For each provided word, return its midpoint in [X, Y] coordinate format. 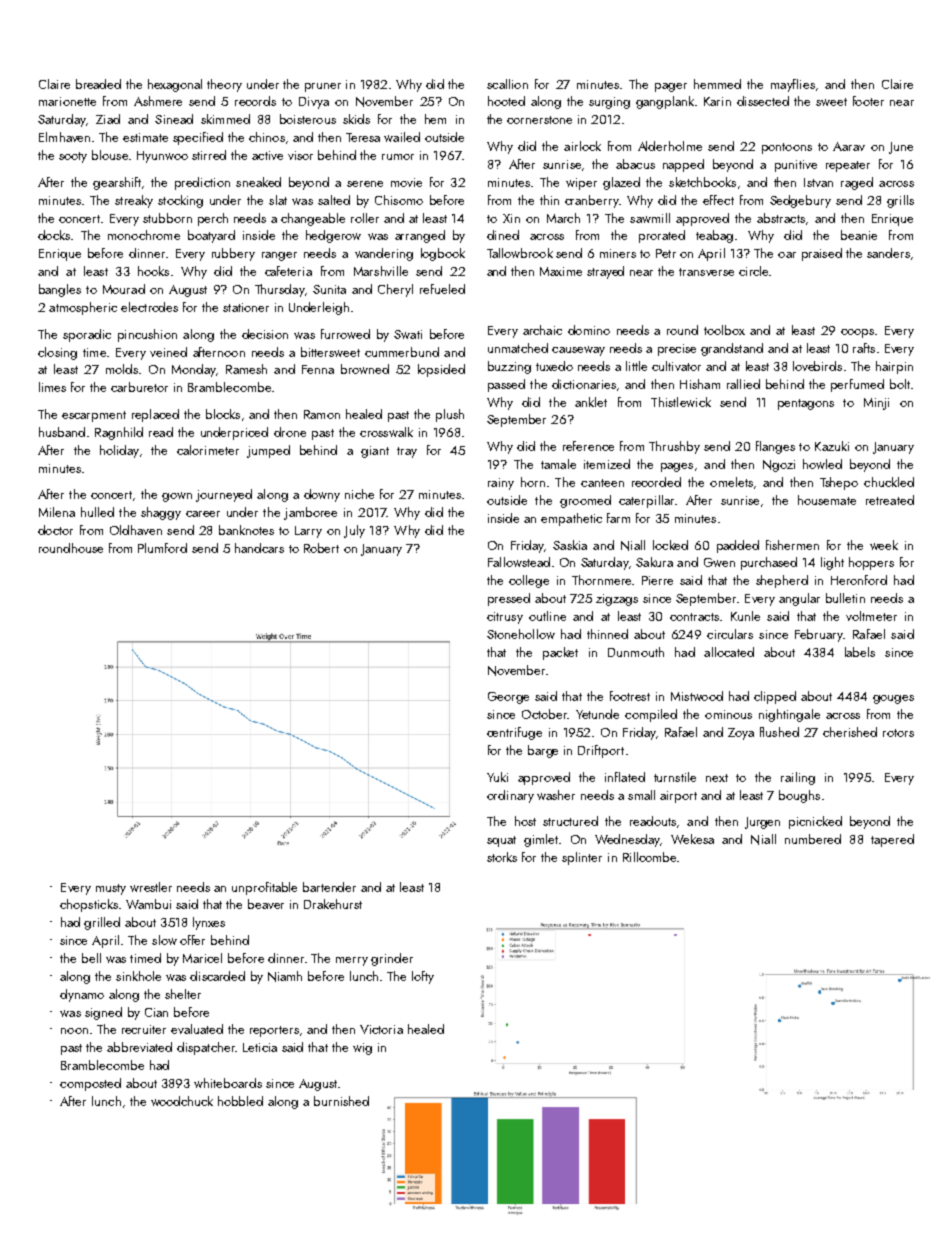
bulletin [845, 598]
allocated [729, 652]
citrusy [505, 618]
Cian [156, 1012]
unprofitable [264, 888]
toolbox [724, 330]
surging [609, 103]
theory [224, 85]
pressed [509, 599]
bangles [60, 290]
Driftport [601, 751]
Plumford [162, 548]
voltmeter [871, 616]
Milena [57, 512]
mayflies [793, 85]
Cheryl [395, 290]
